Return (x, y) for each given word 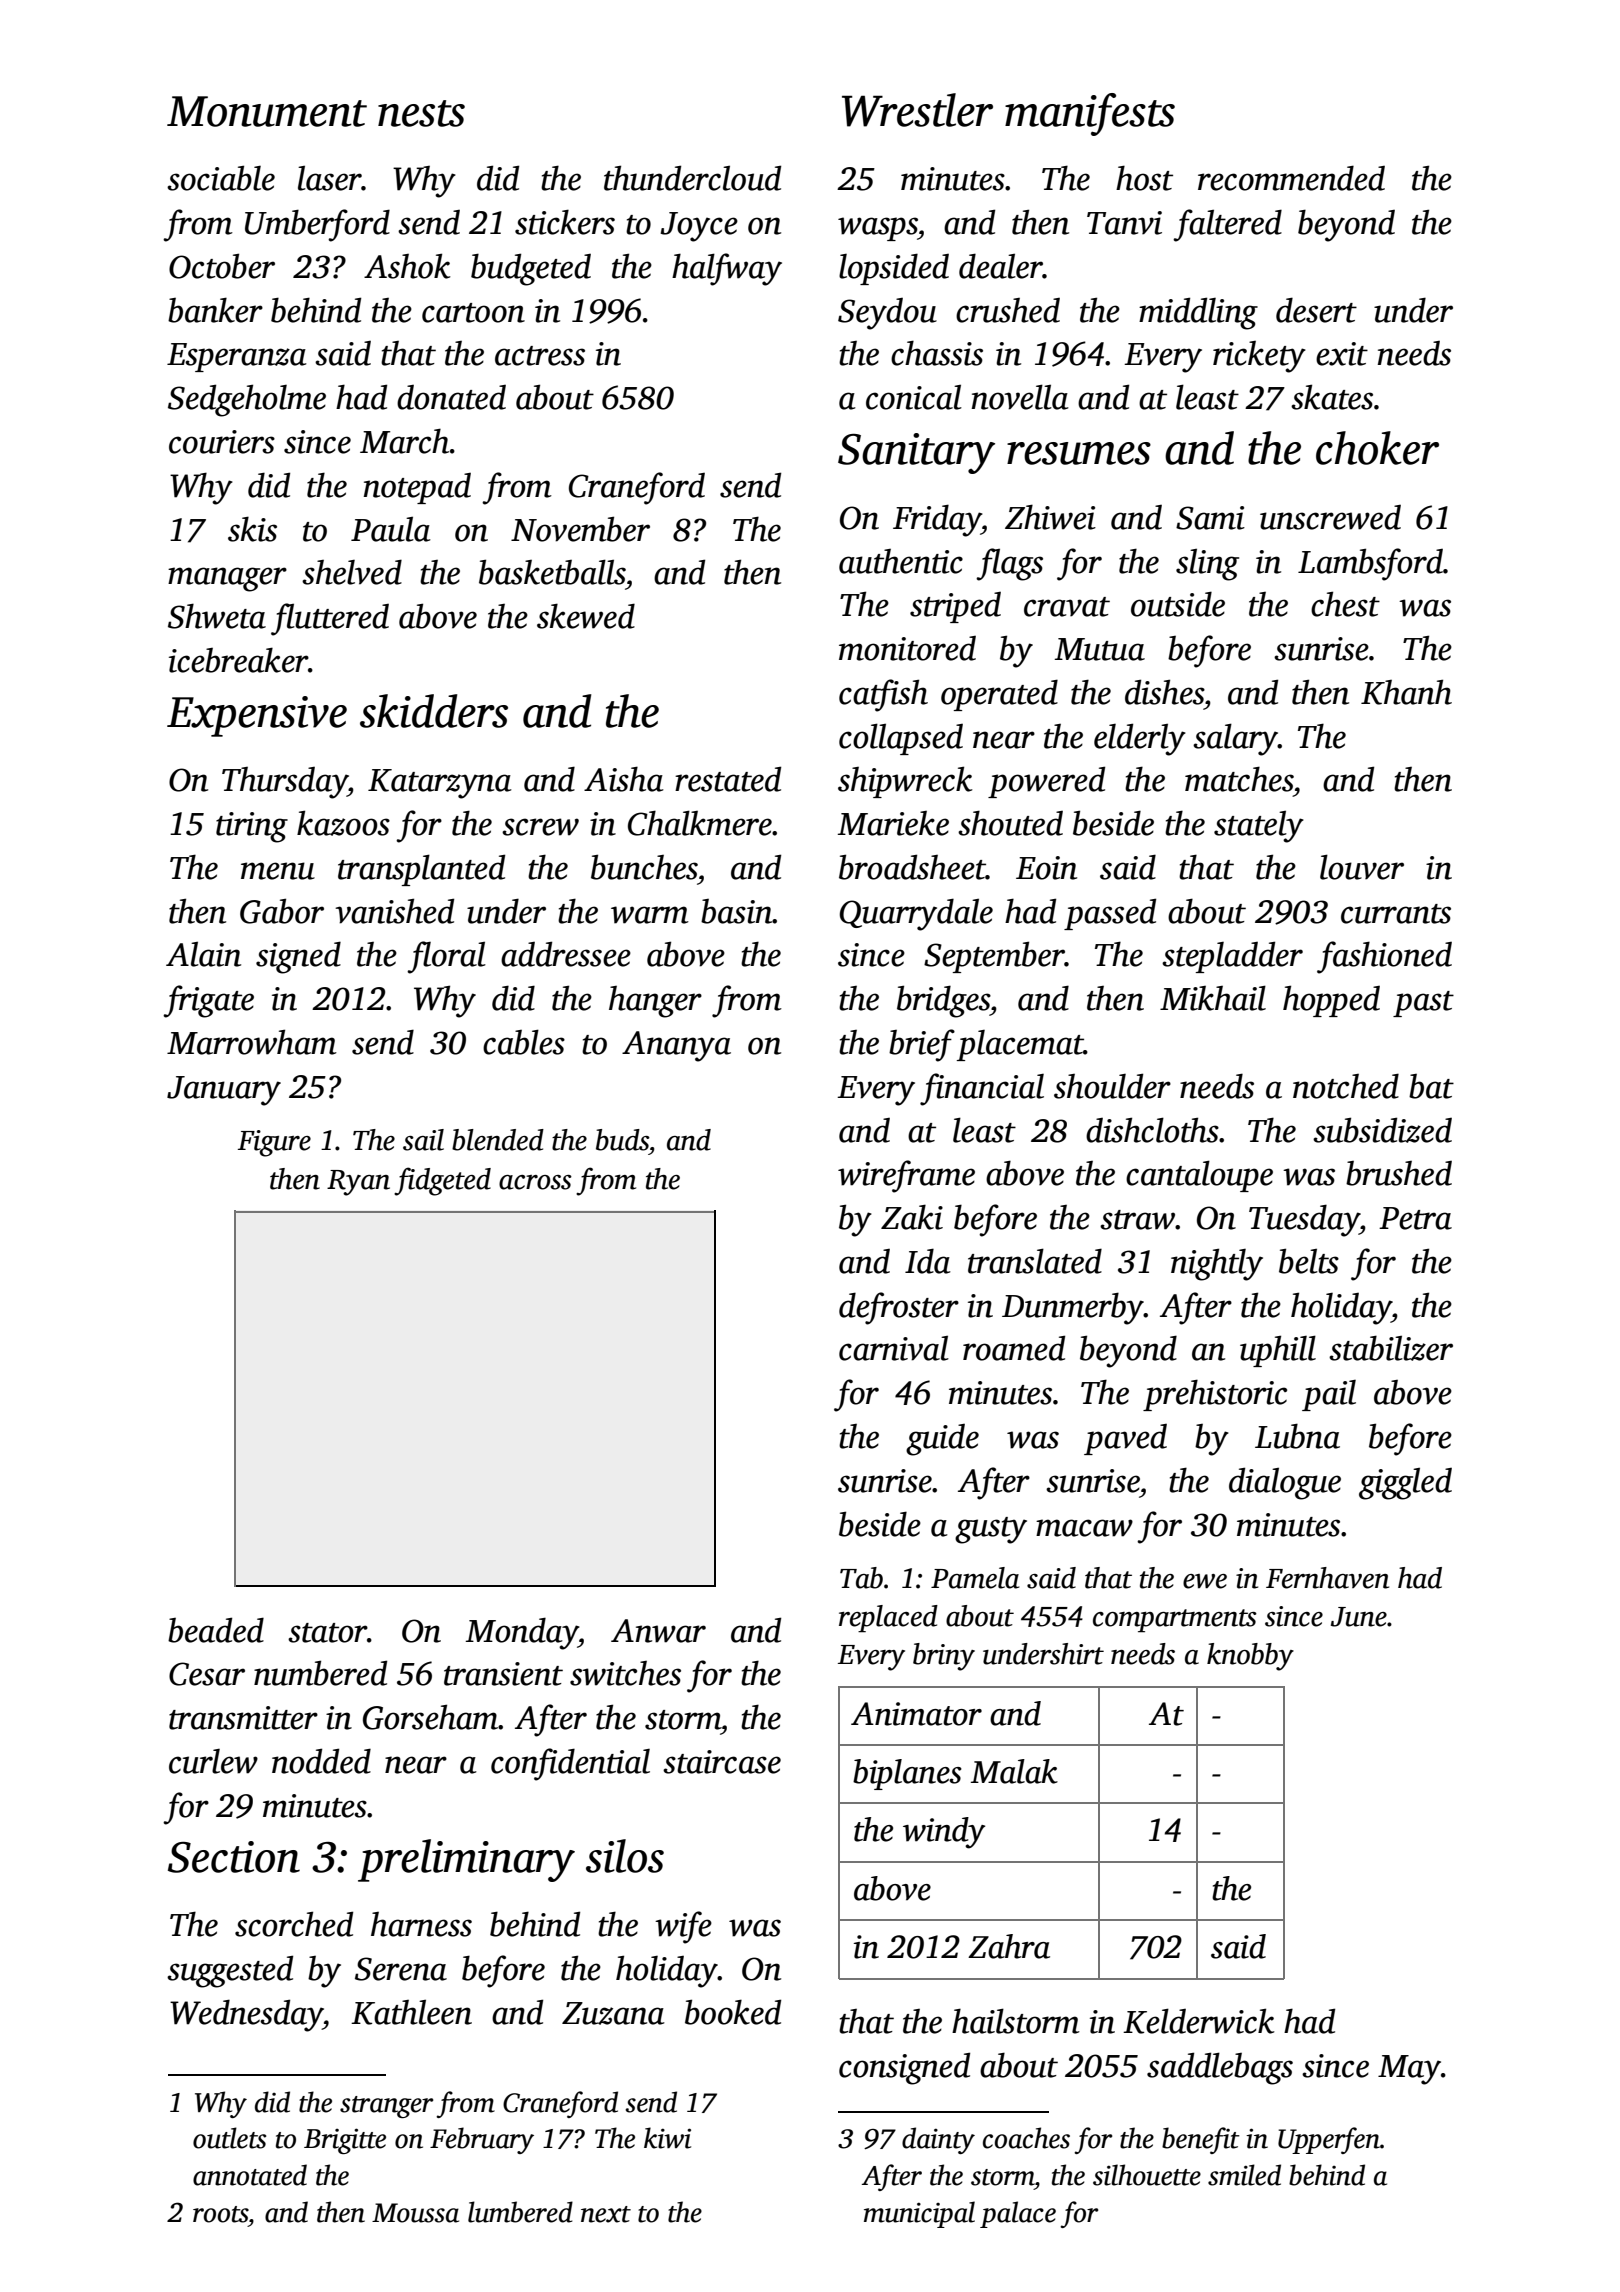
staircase (722, 1762)
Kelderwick (1198, 2021)
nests (421, 113)
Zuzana (613, 2013)
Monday (522, 1633)
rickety (1259, 357)
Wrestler (917, 110)
